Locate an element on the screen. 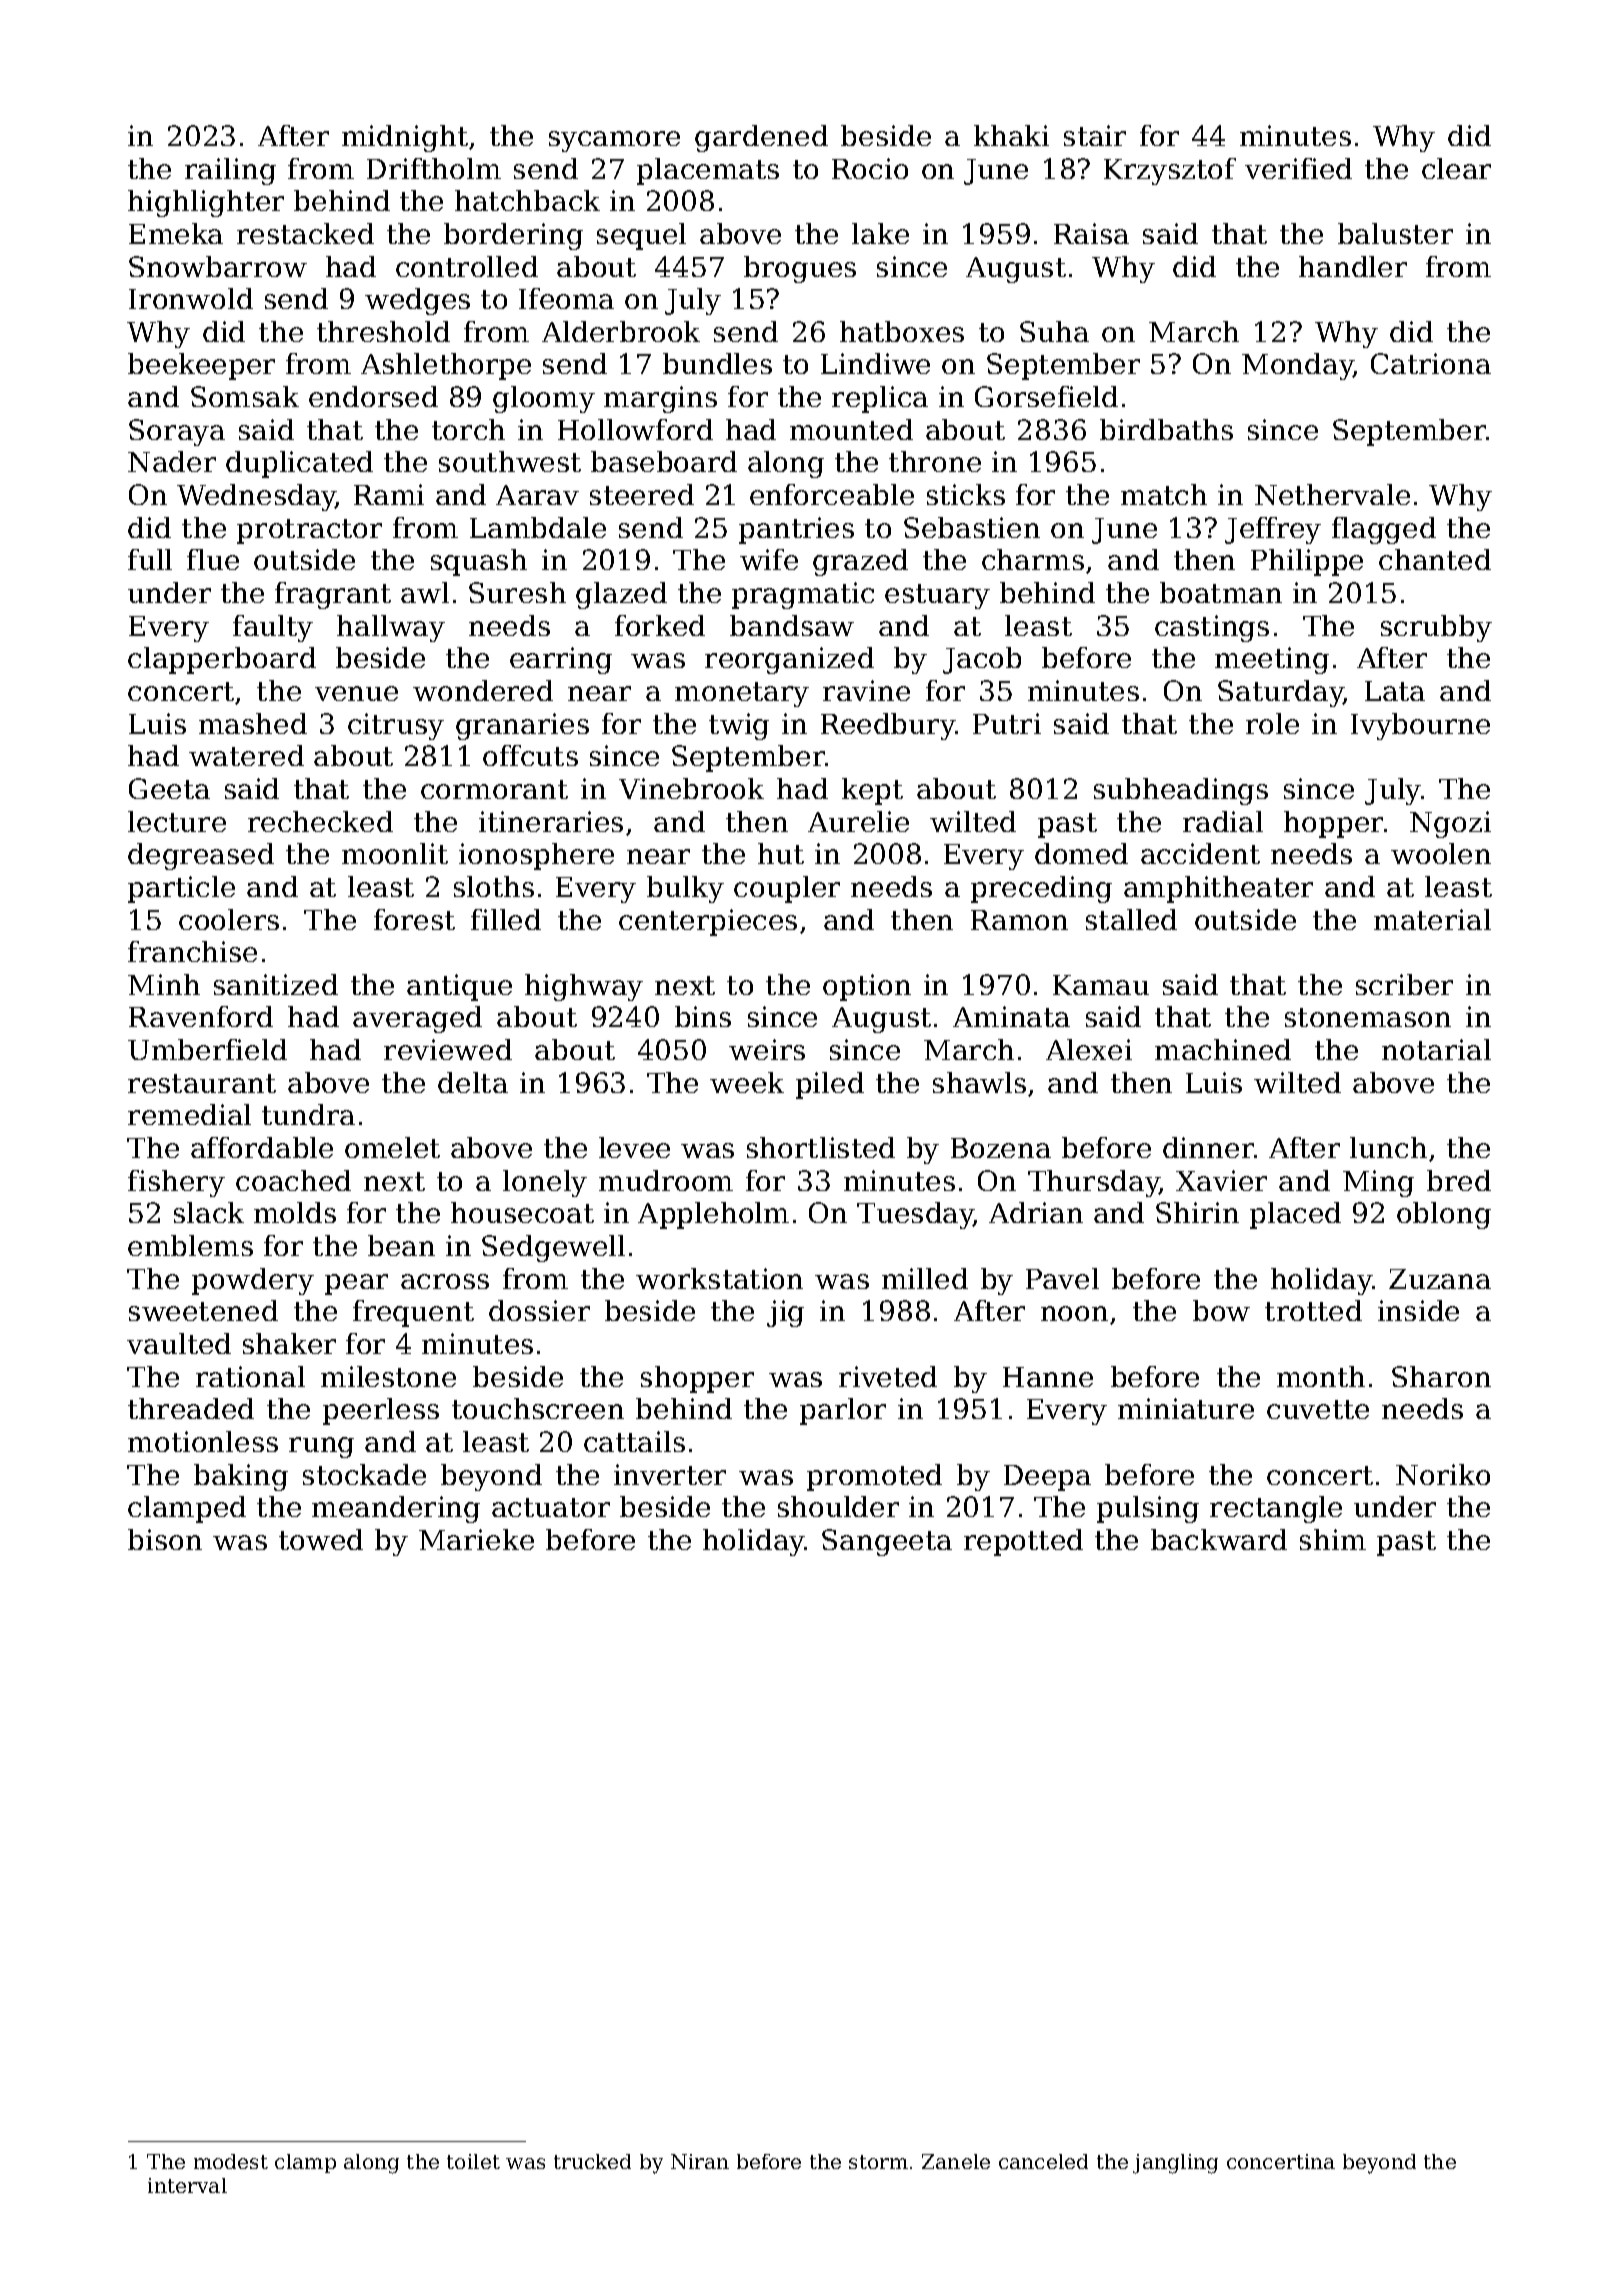 This screenshot has width=1620, height=2292. remedial is located at coordinates (189, 1114).
